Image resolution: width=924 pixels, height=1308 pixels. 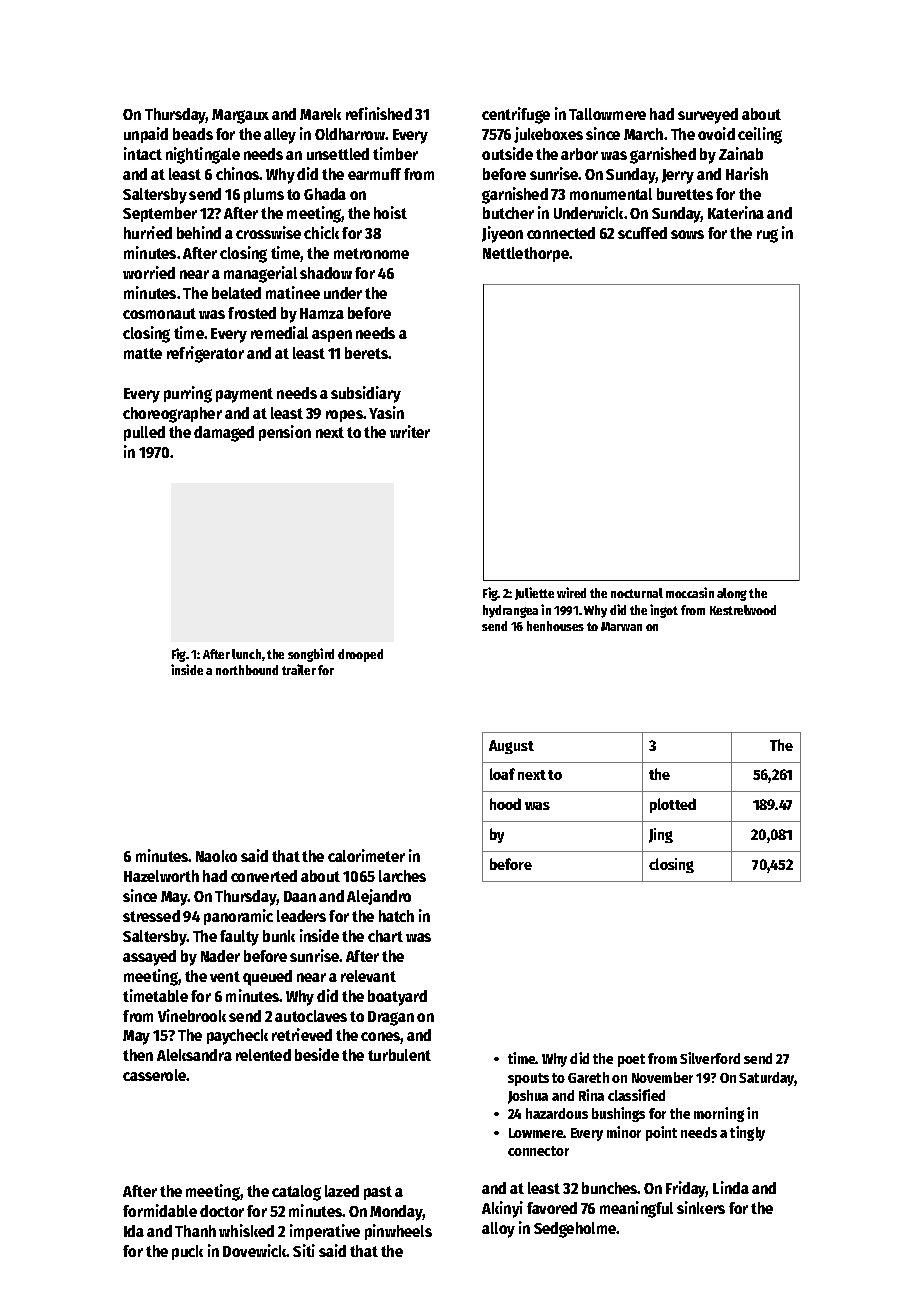 I want to click on matinee, so click(x=293, y=292).
